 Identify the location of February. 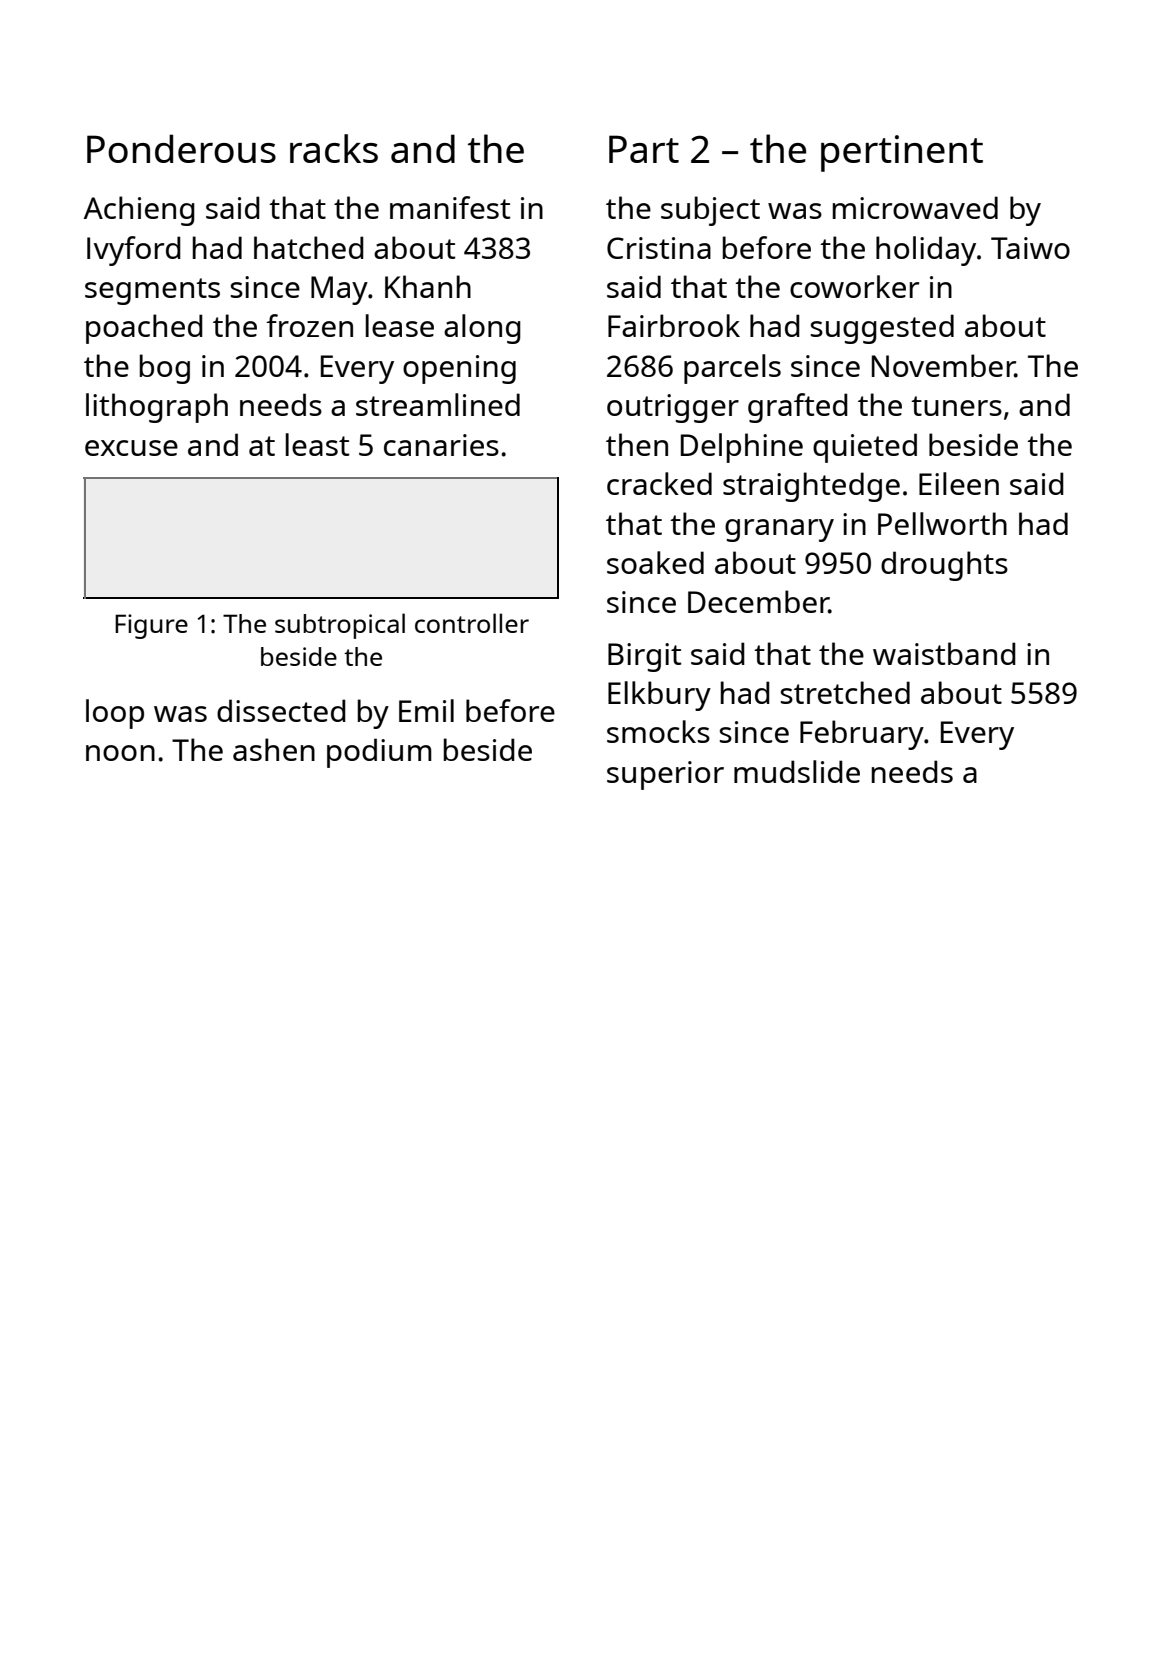
(862, 735).
